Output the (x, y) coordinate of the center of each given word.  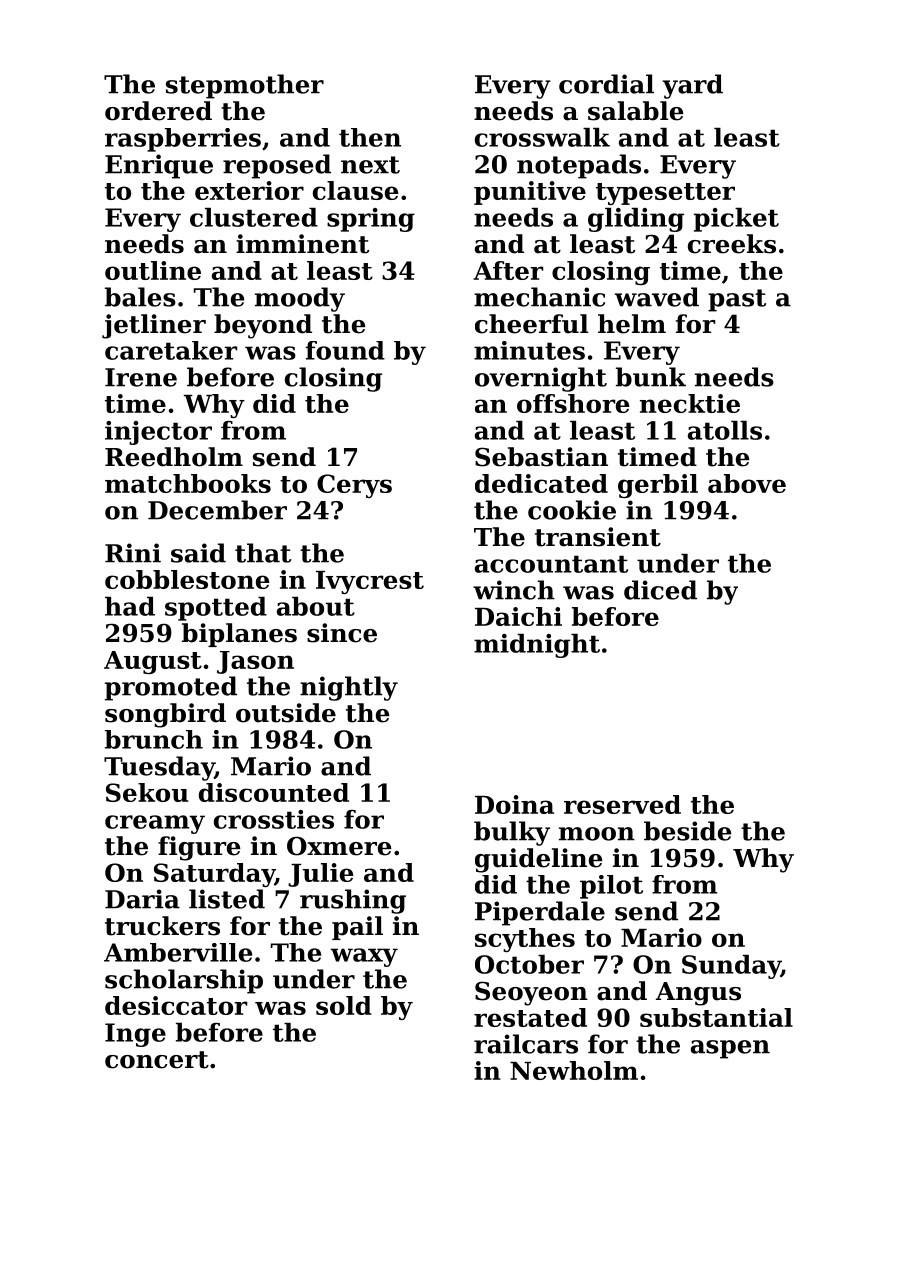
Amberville (178, 952)
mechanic (539, 297)
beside (687, 831)
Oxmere (339, 846)
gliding (636, 220)
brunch (154, 739)
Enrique (159, 166)
